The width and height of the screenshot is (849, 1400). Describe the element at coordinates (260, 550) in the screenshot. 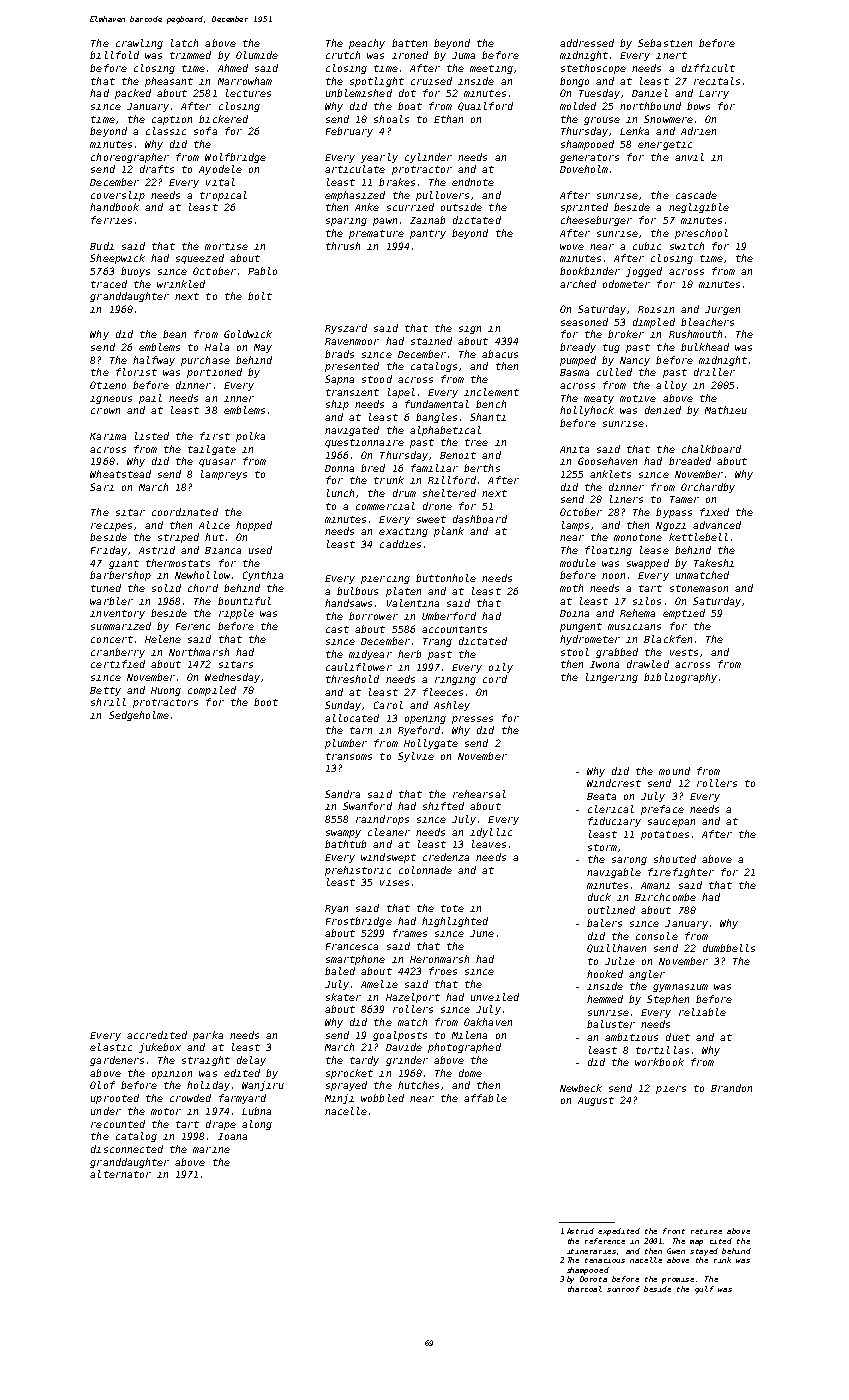

I see `used` at that location.
